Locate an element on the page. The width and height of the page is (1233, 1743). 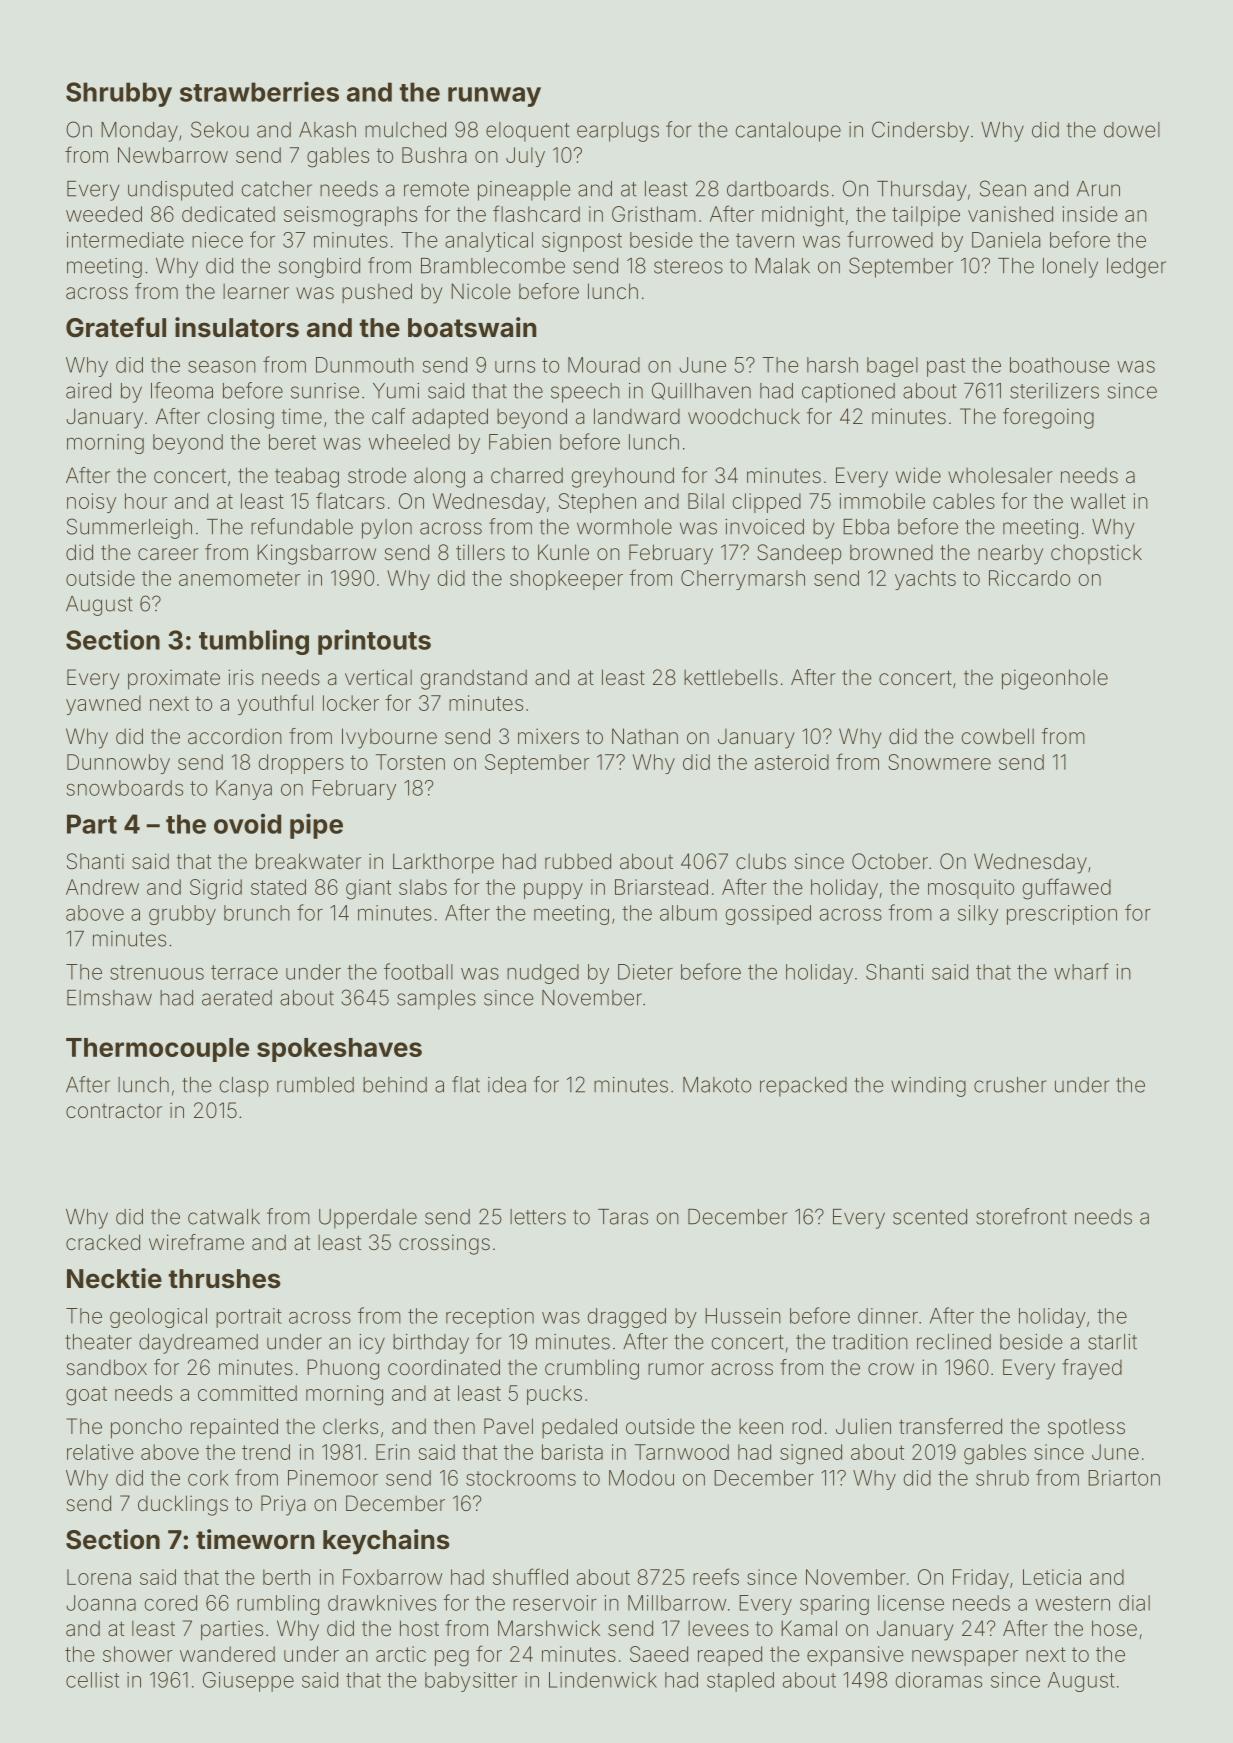
strawberries is located at coordinates (259, 91).
